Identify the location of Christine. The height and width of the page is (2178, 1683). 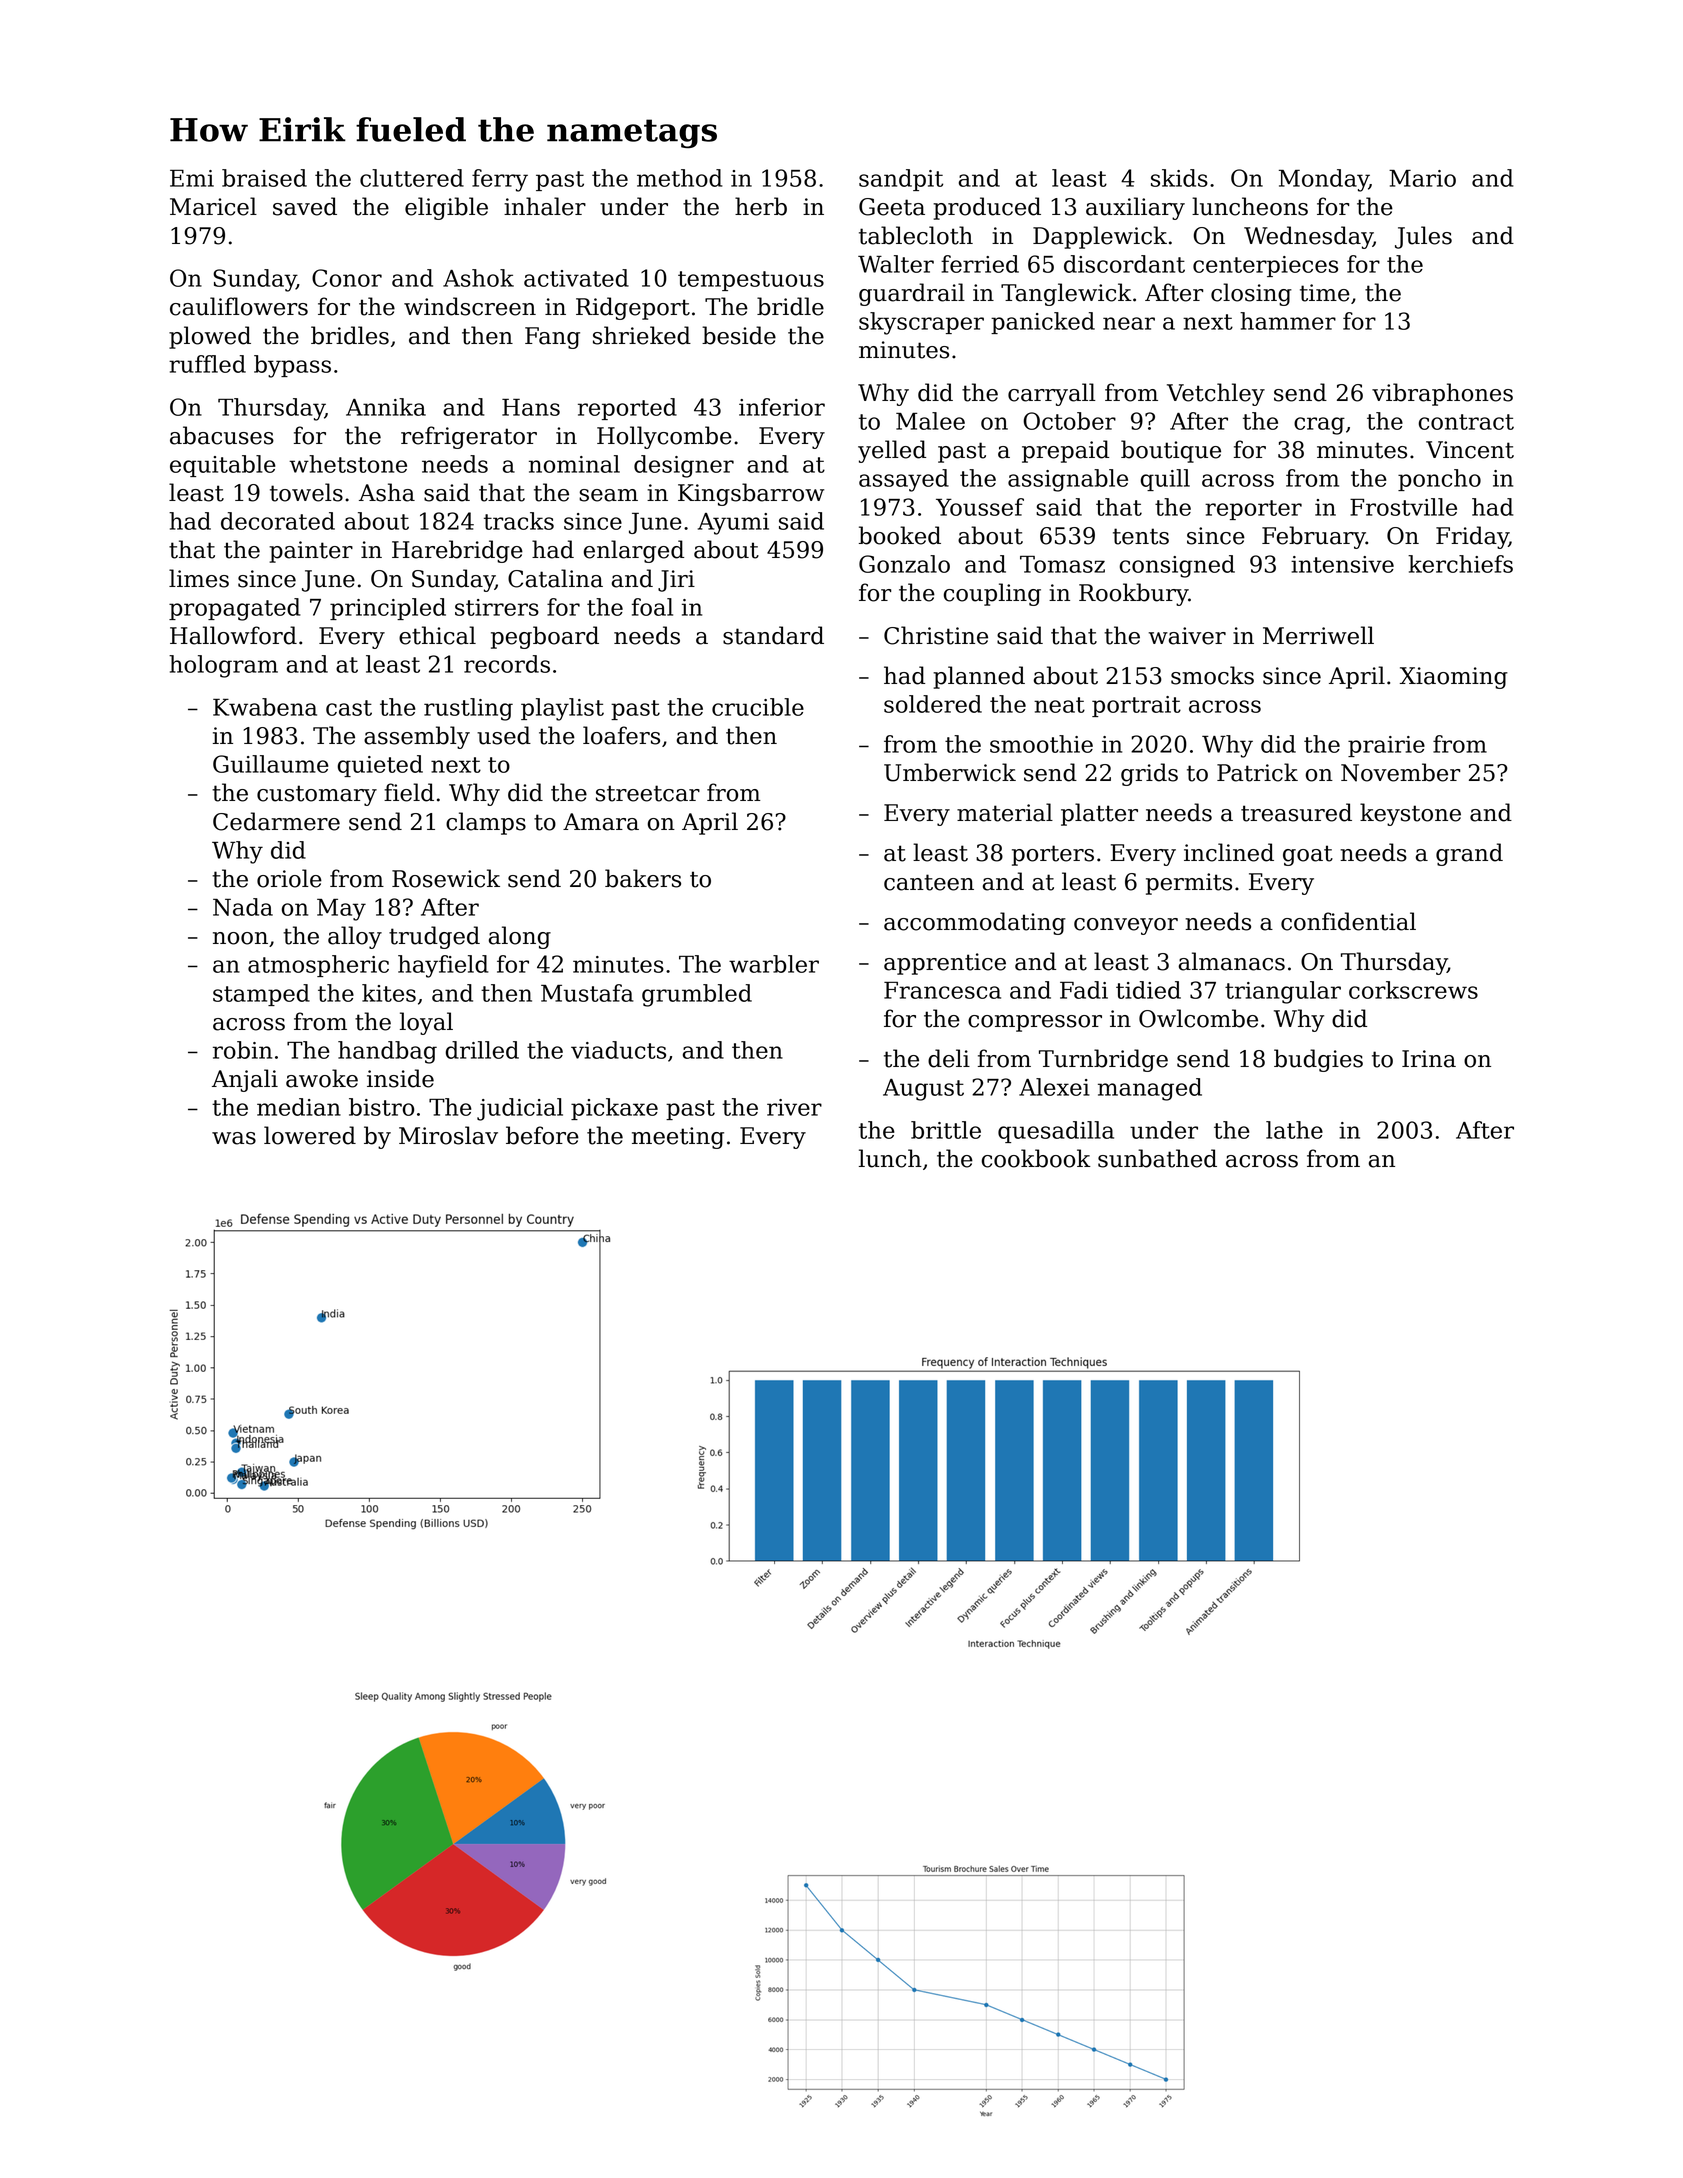
(936, 635).
